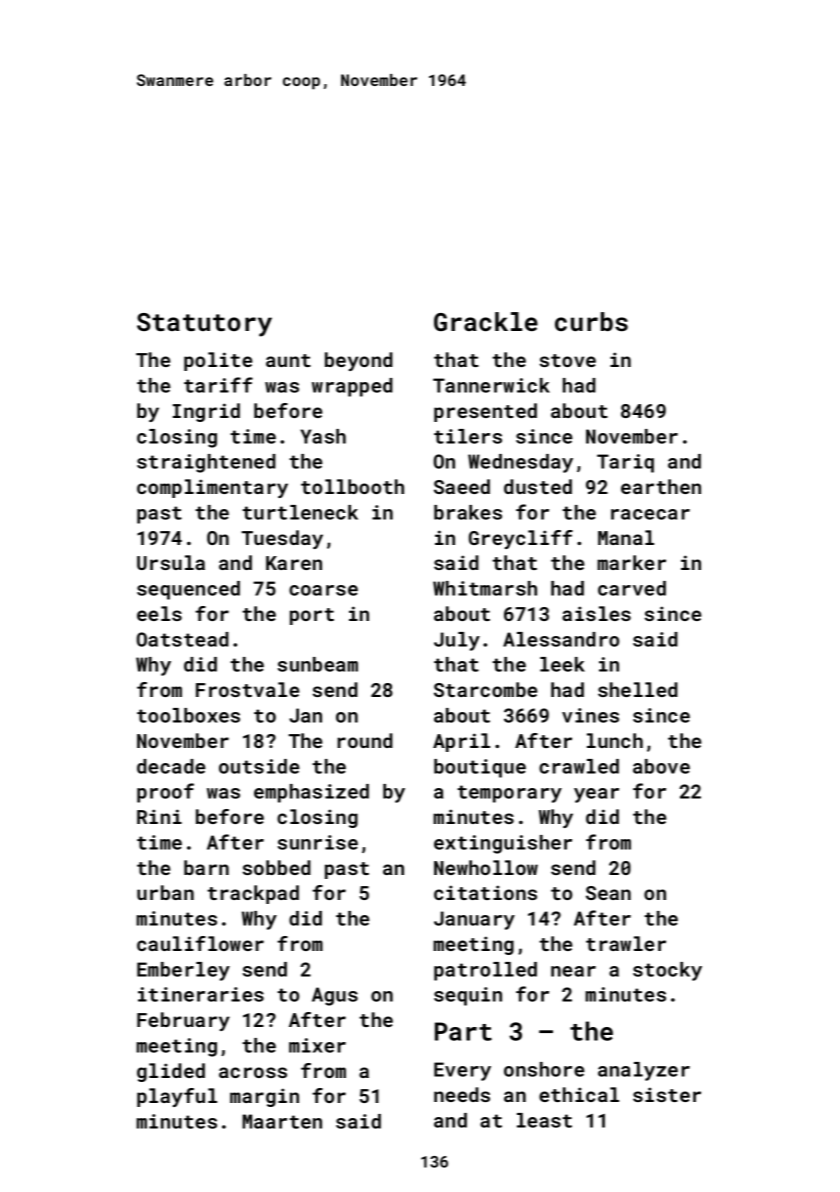 The height and width of the screenshot is (1192, 840). I want to click on tilers, so click(468, 436).
